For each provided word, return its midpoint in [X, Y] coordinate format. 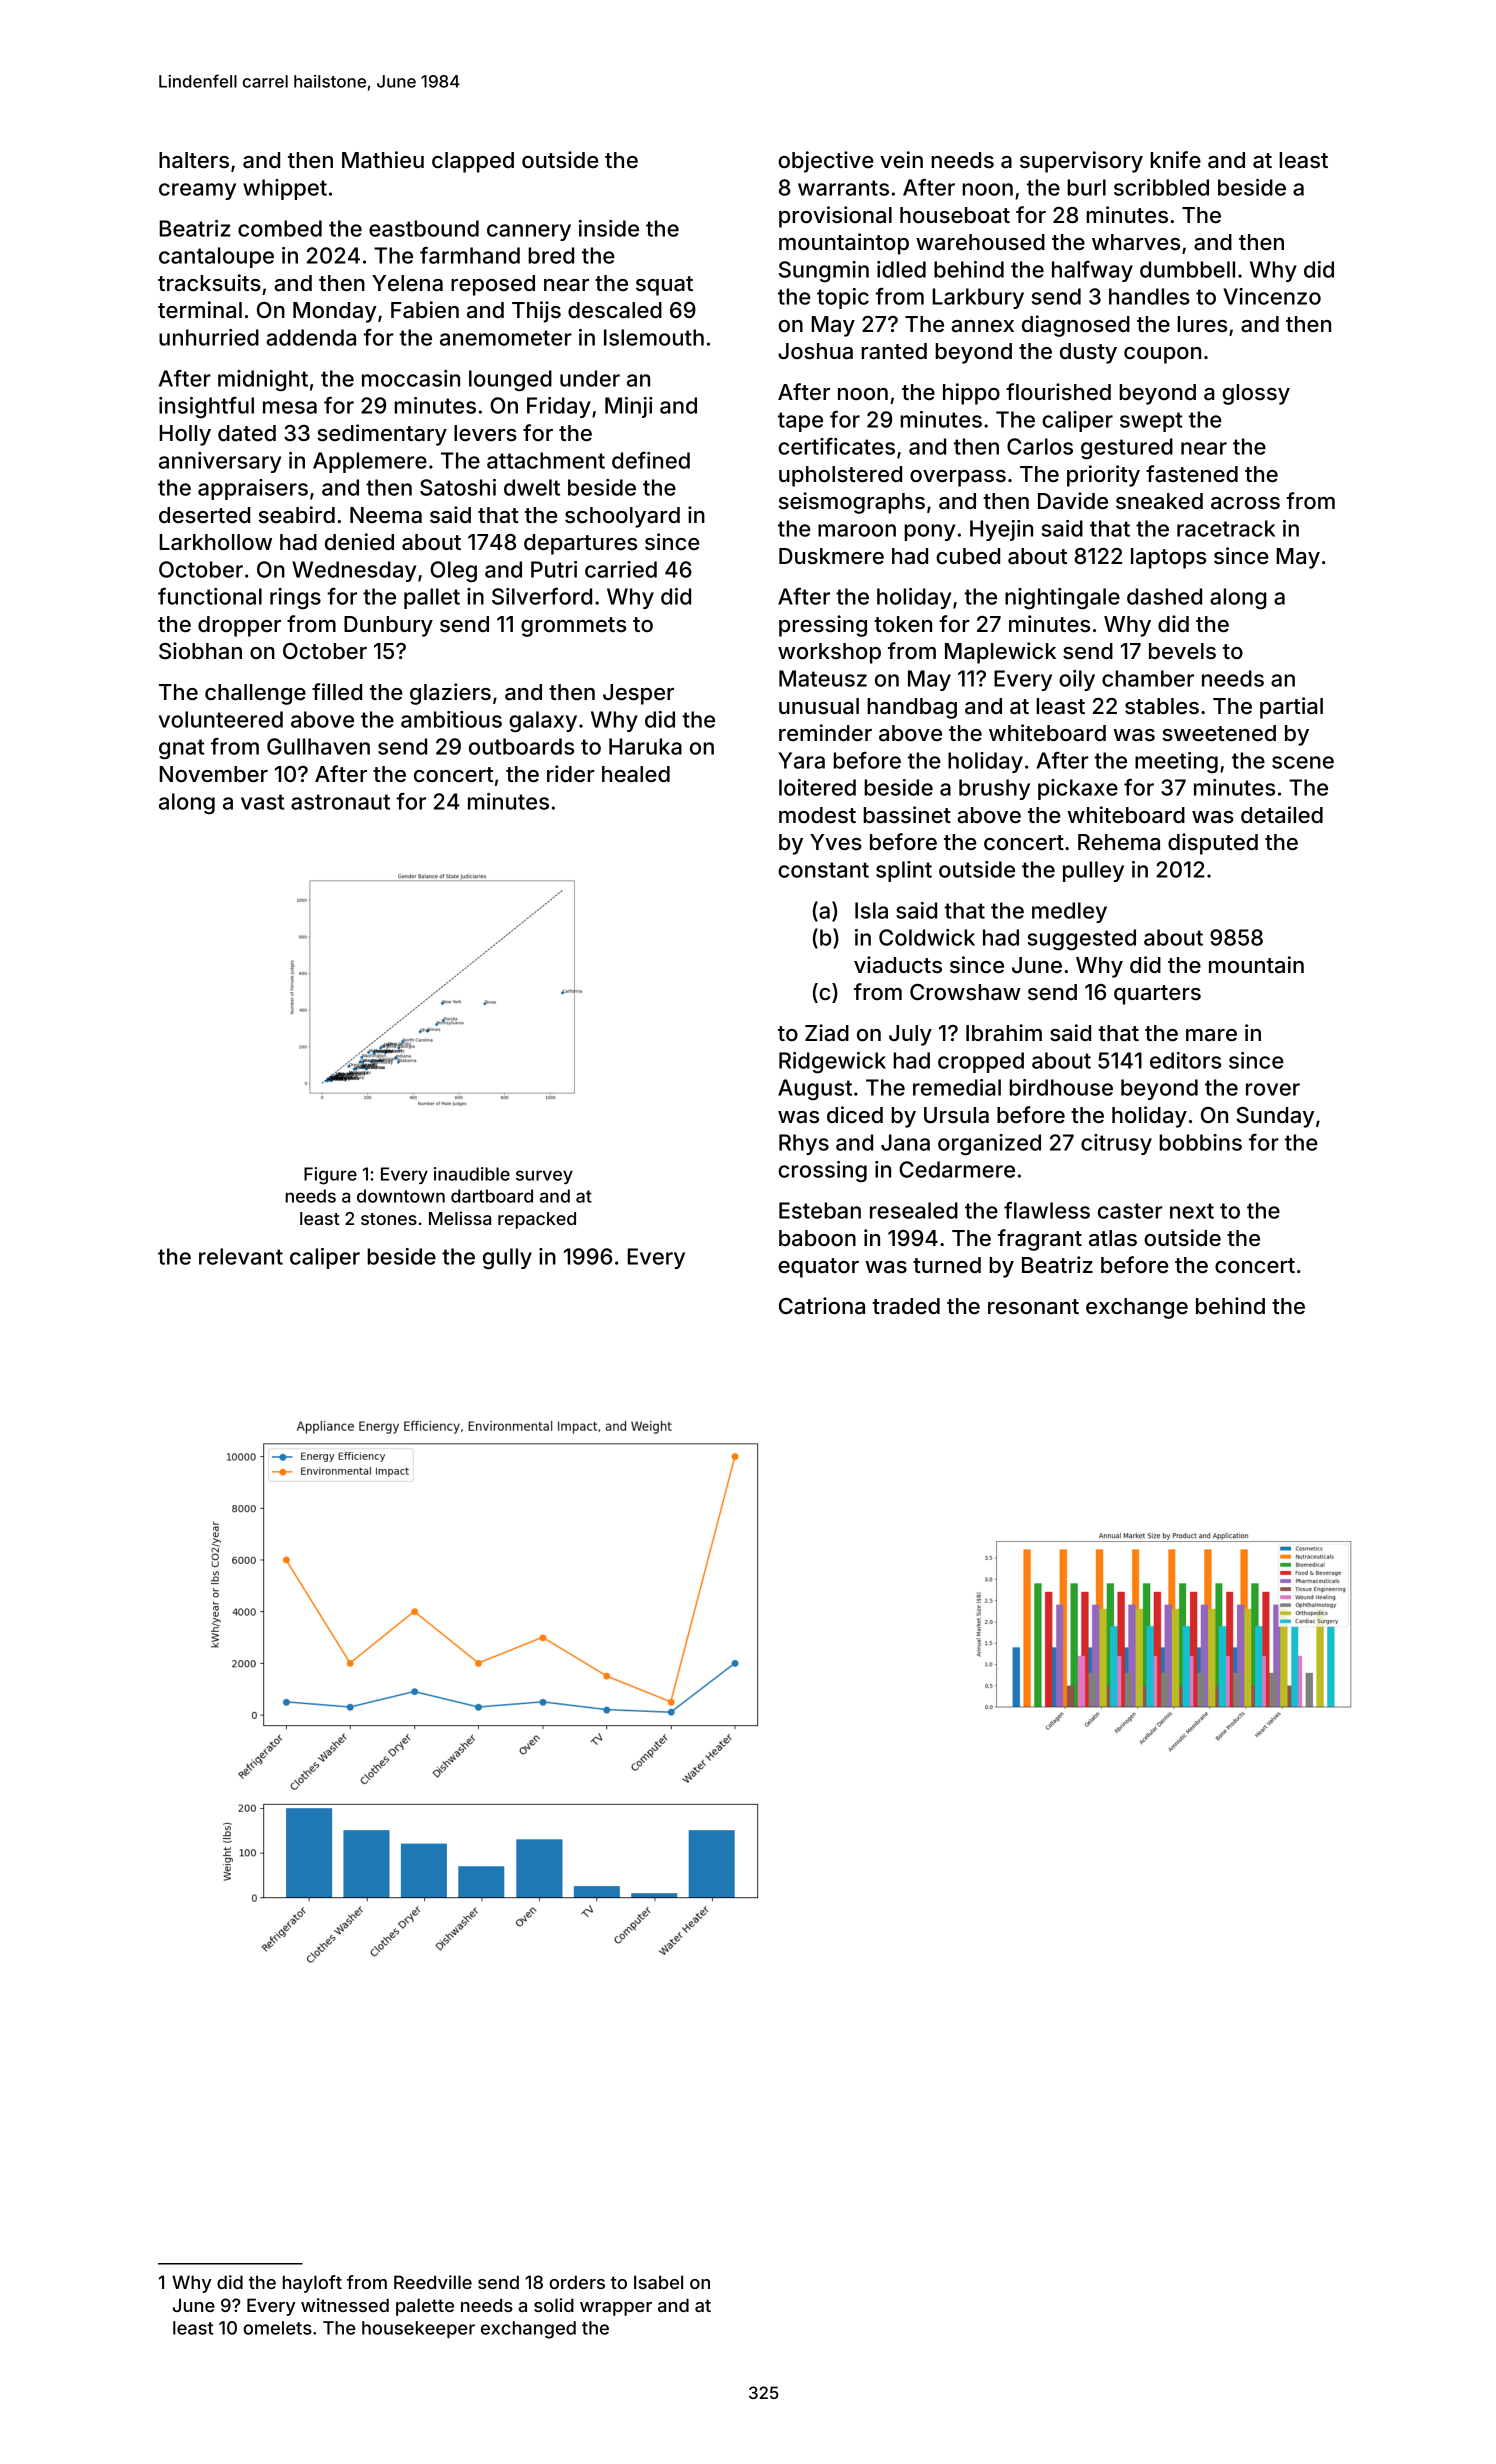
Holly [185, 435]
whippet [285, 189]
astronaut [340, 802]
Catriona [822, 1306]
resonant [1033, 1307]
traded [906, 1306]
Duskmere [831, 556]
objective [826, 162]
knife [1175, 160]
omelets [277, 2328]
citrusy [1116, 1144]
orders [577, 2282]
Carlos [1040, 446]
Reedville [433, 2282]
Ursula [956, 1115]
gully [507, 1259]
